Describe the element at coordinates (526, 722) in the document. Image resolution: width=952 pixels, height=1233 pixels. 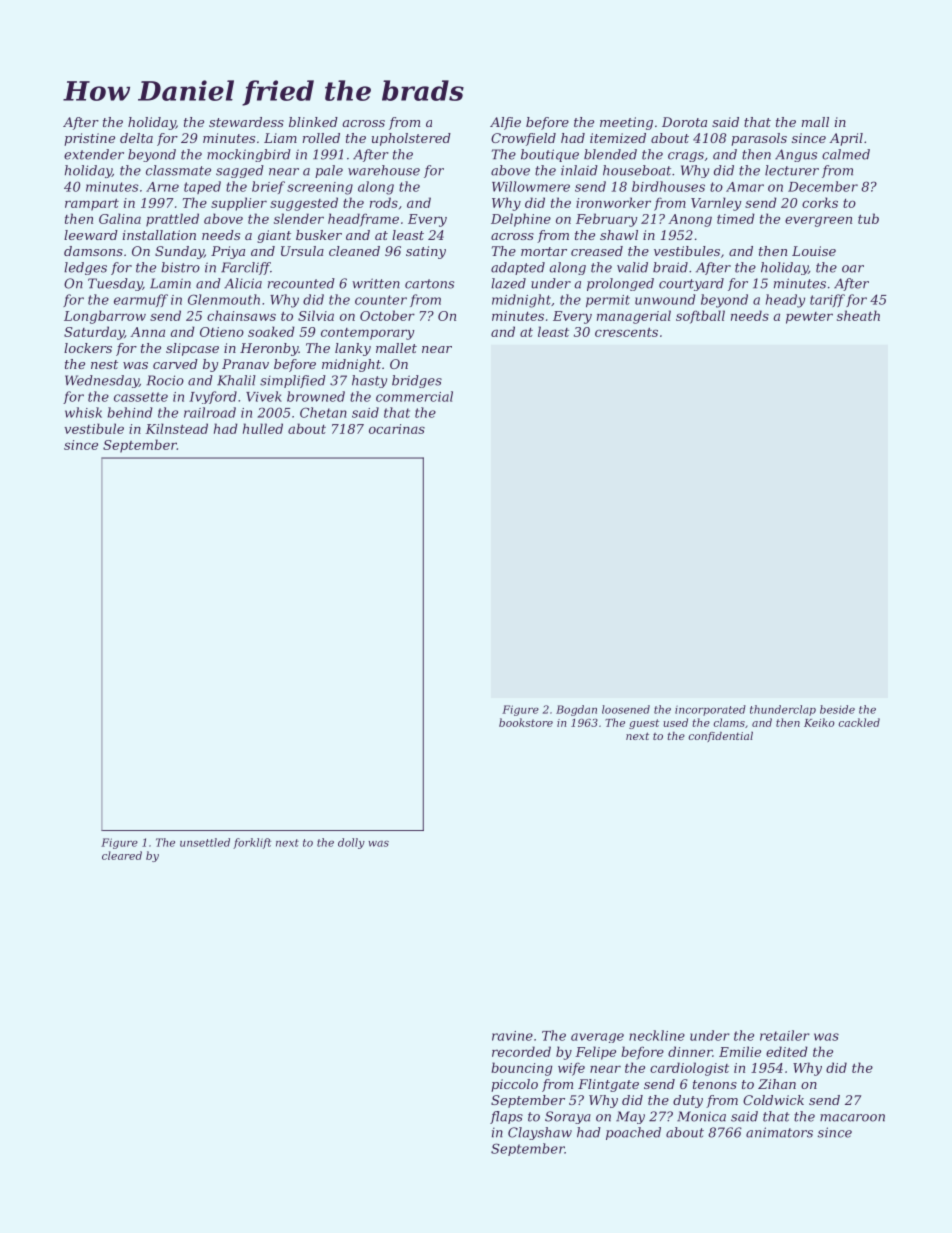
I see `bookstore` at that location.
